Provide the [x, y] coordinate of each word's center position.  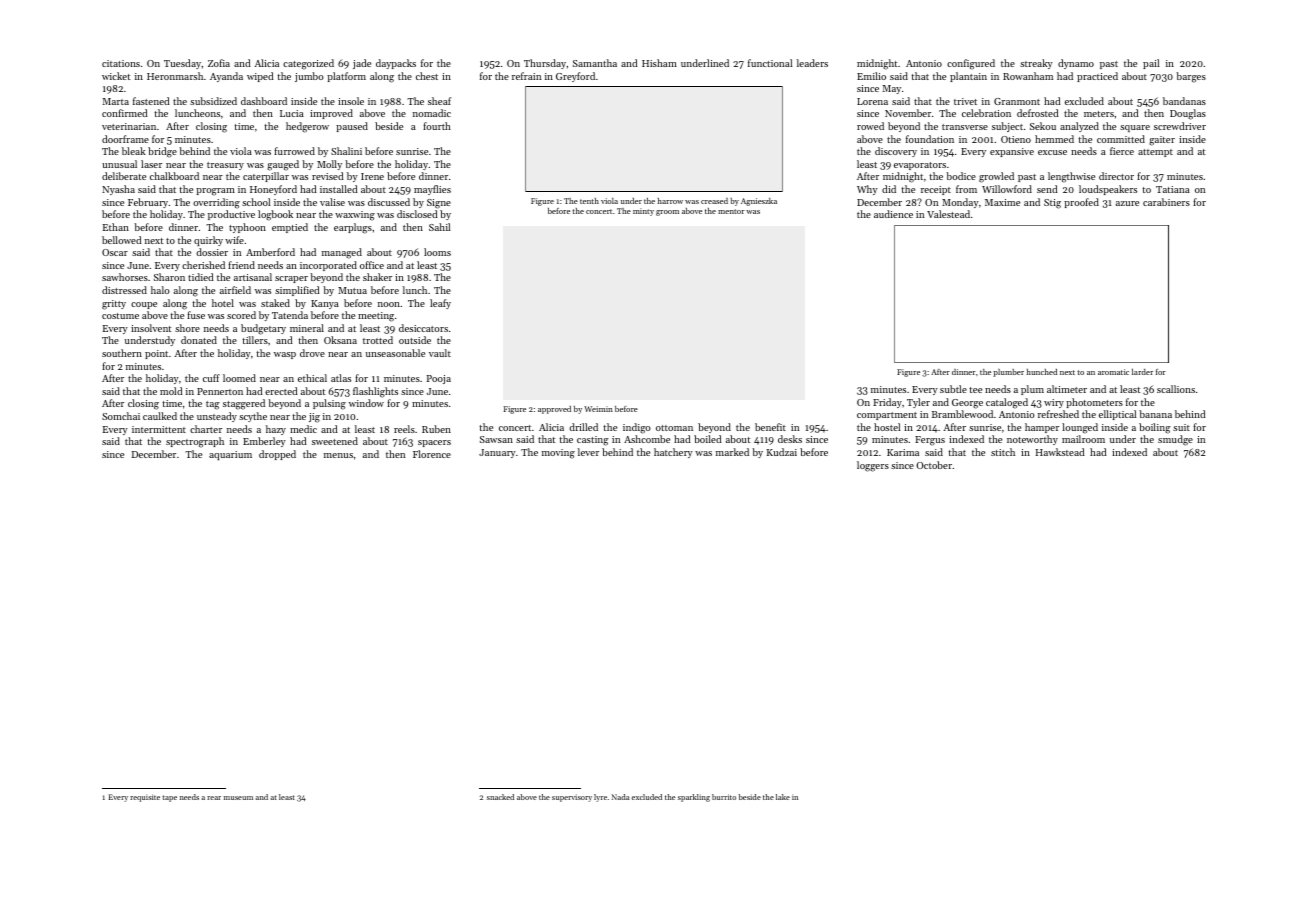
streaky [1036, 64]
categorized [308, 64]
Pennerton [220, 391]
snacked [500, 797]
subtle [953, 389]
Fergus [930, 441]
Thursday [545, 64]
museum [238, 798]
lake [783, 797]
